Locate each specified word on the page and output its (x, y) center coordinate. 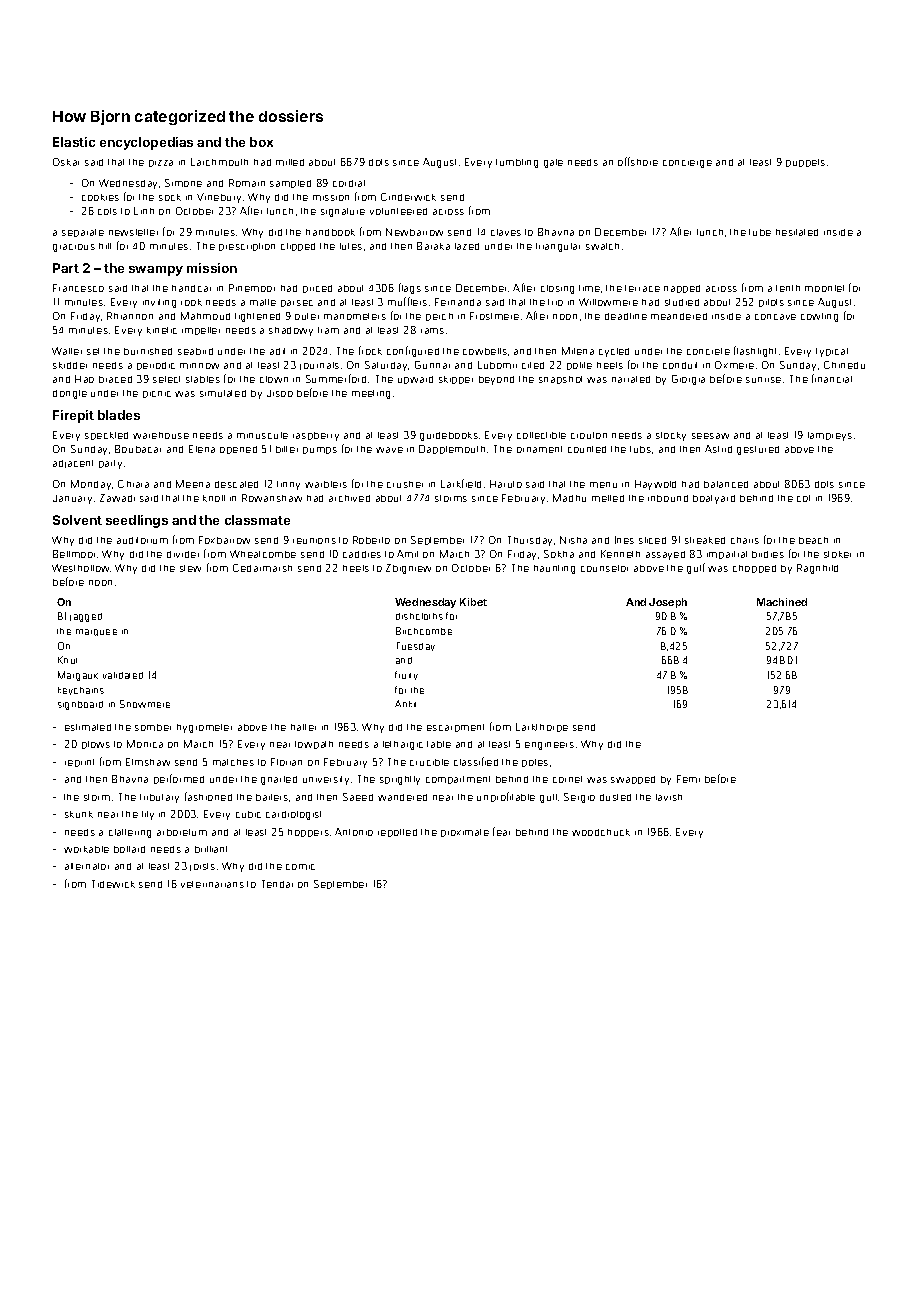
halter (303, 727)
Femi (688, 779)
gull (548, 798)
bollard (129, 849)
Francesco (78, 288)
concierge (687, 164)
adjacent (73, 464)
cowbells (485, 351)
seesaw (710, 436)
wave (389, 450)
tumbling (517, 163)
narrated (631, 379)
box (261, 142)
